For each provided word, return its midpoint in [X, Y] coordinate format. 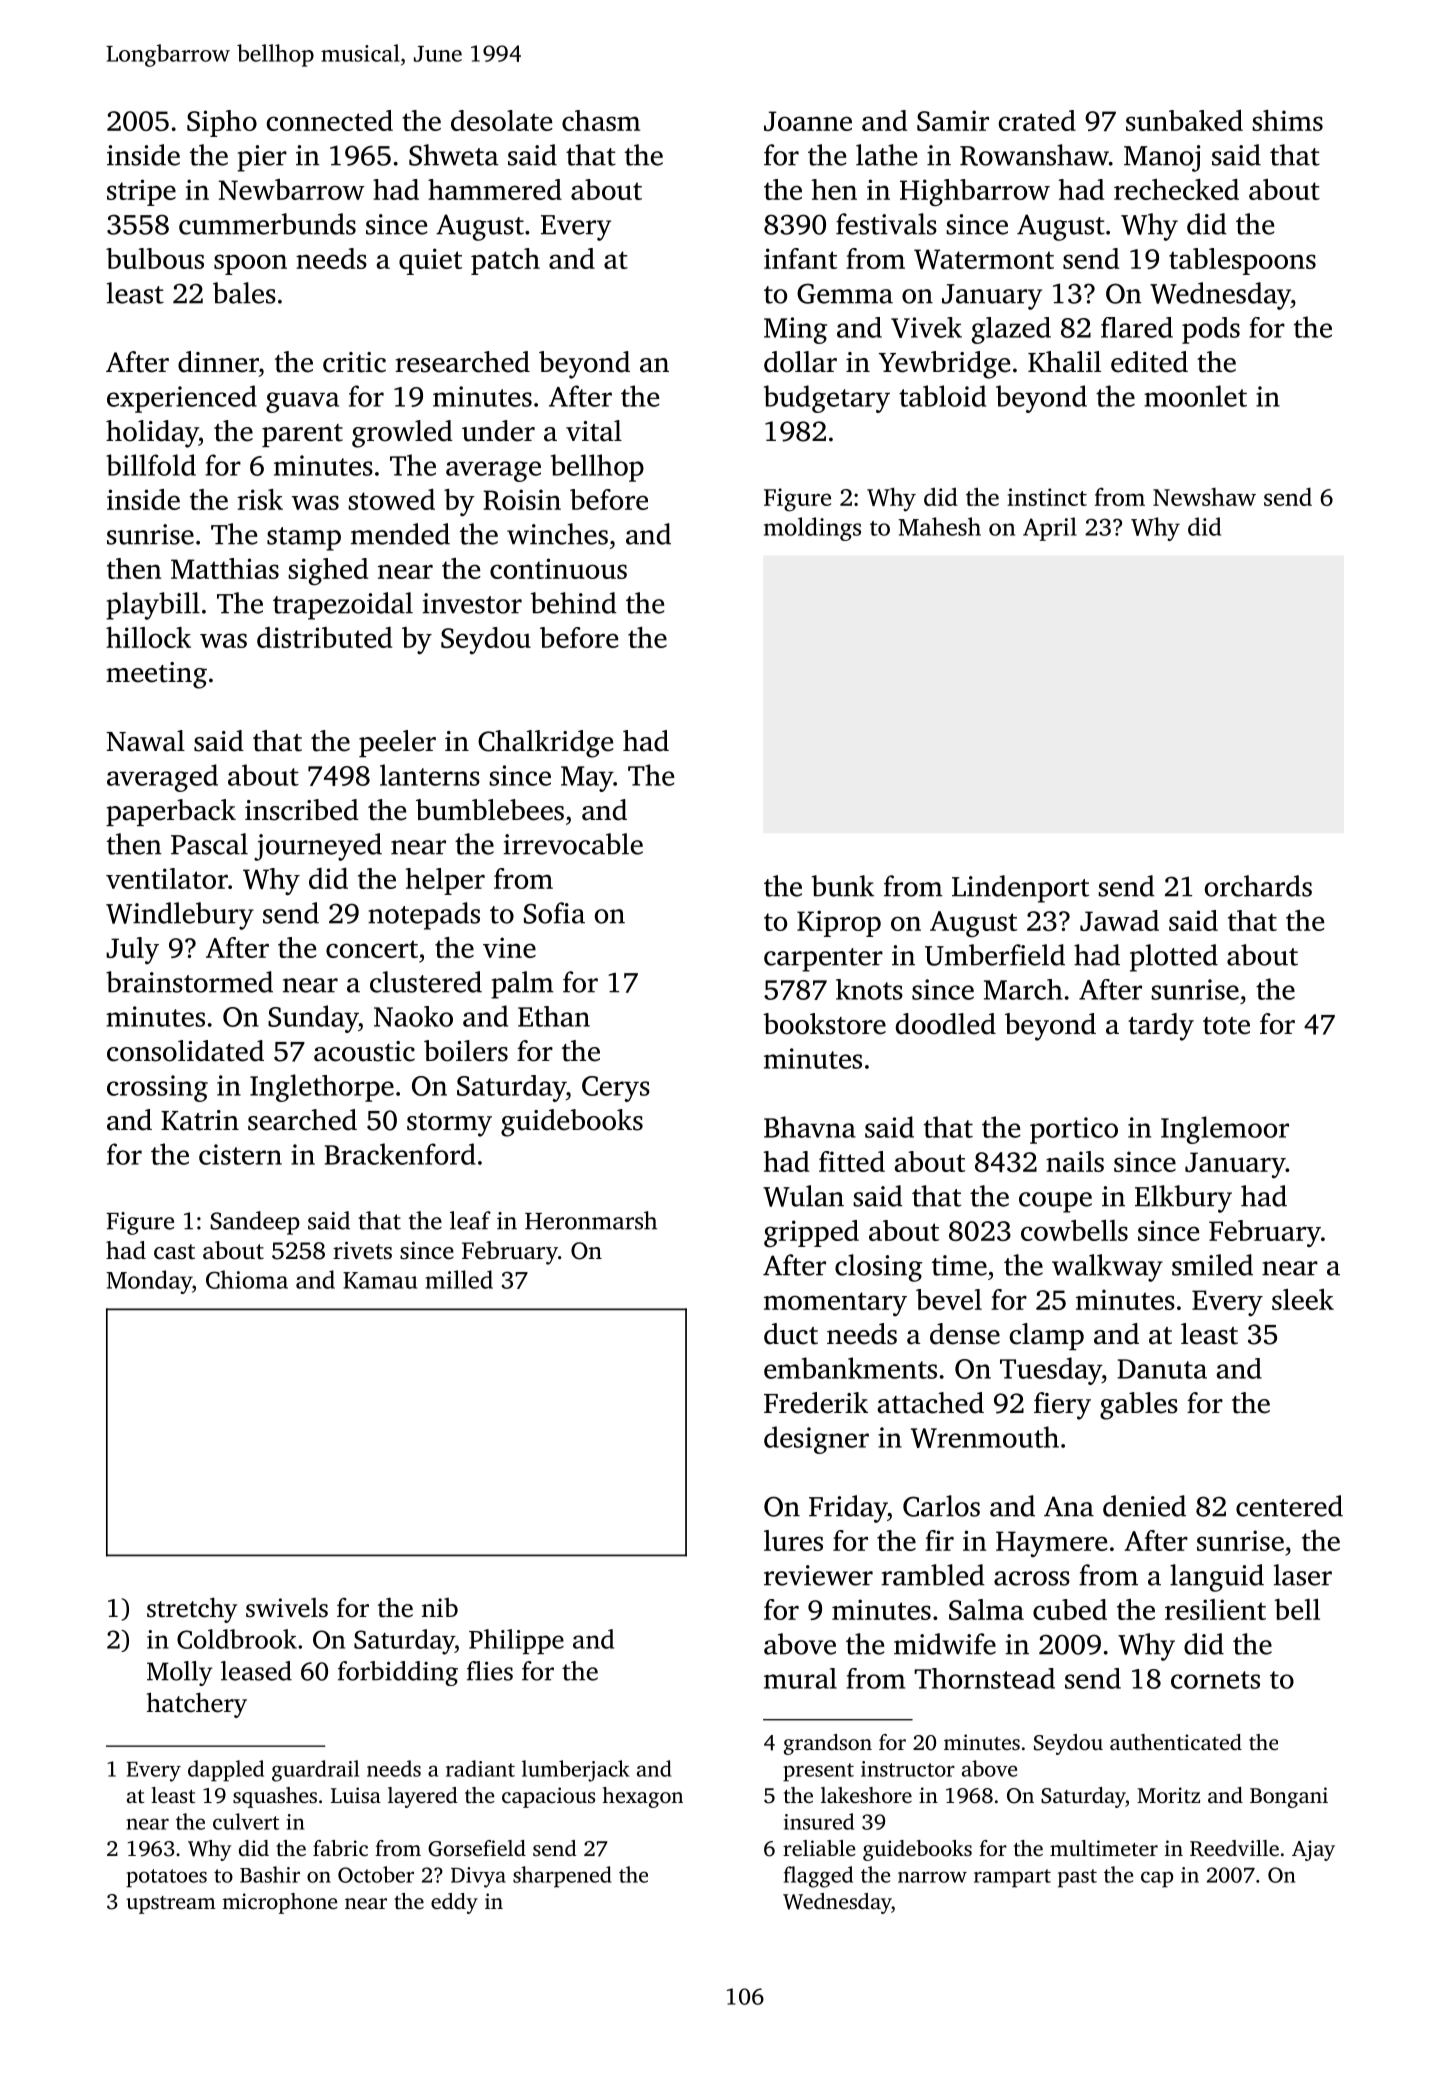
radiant [480, 1768]
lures [793, 1540]
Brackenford [400, 1154]
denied [1144, 1506]
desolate [501, 120]
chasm [601, 120]
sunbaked [1184, 120]
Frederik [816, 1403]
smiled [1212, 1265]
